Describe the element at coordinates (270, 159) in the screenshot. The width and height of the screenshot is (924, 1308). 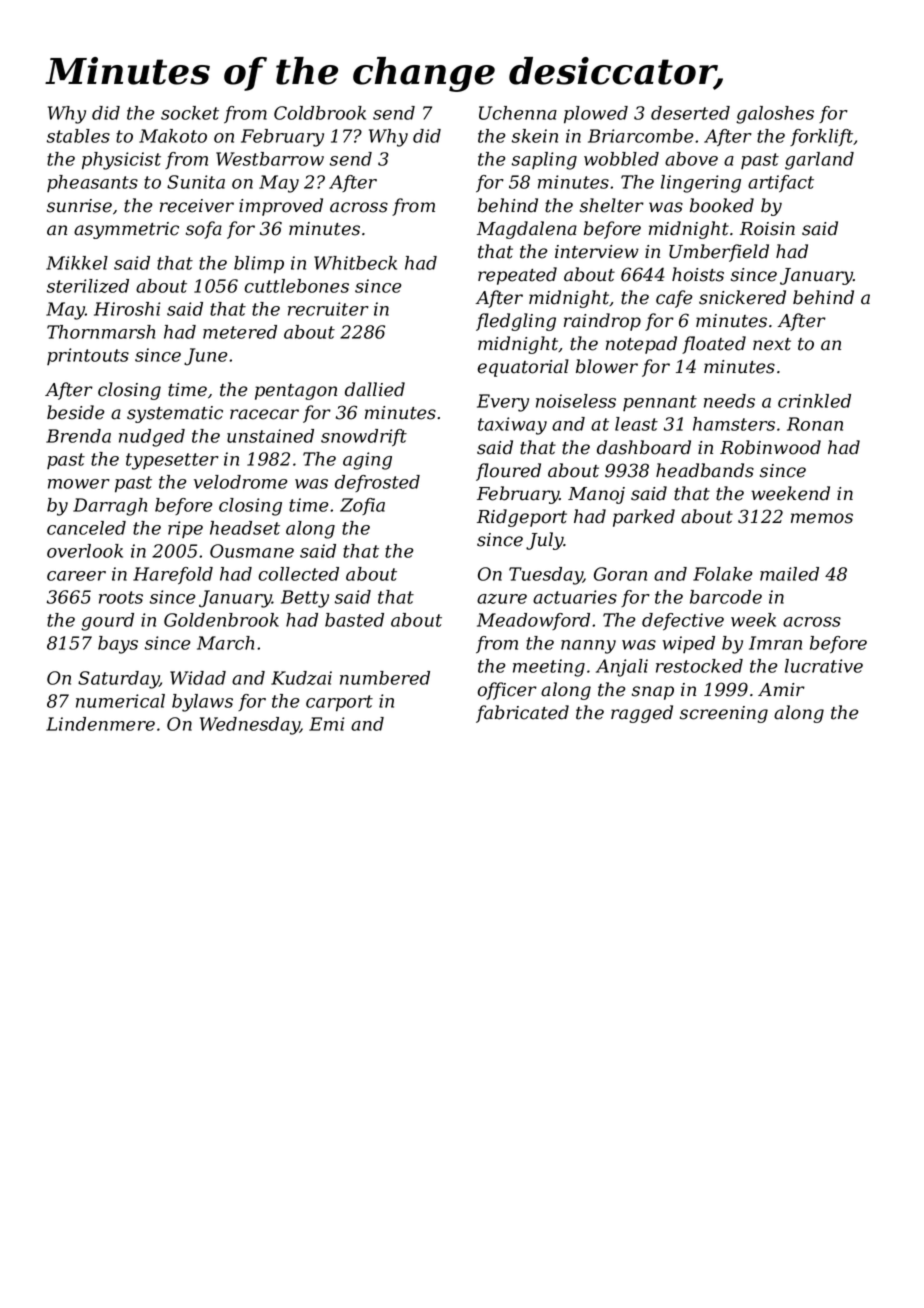
I see `Westbarrow` at that location.
